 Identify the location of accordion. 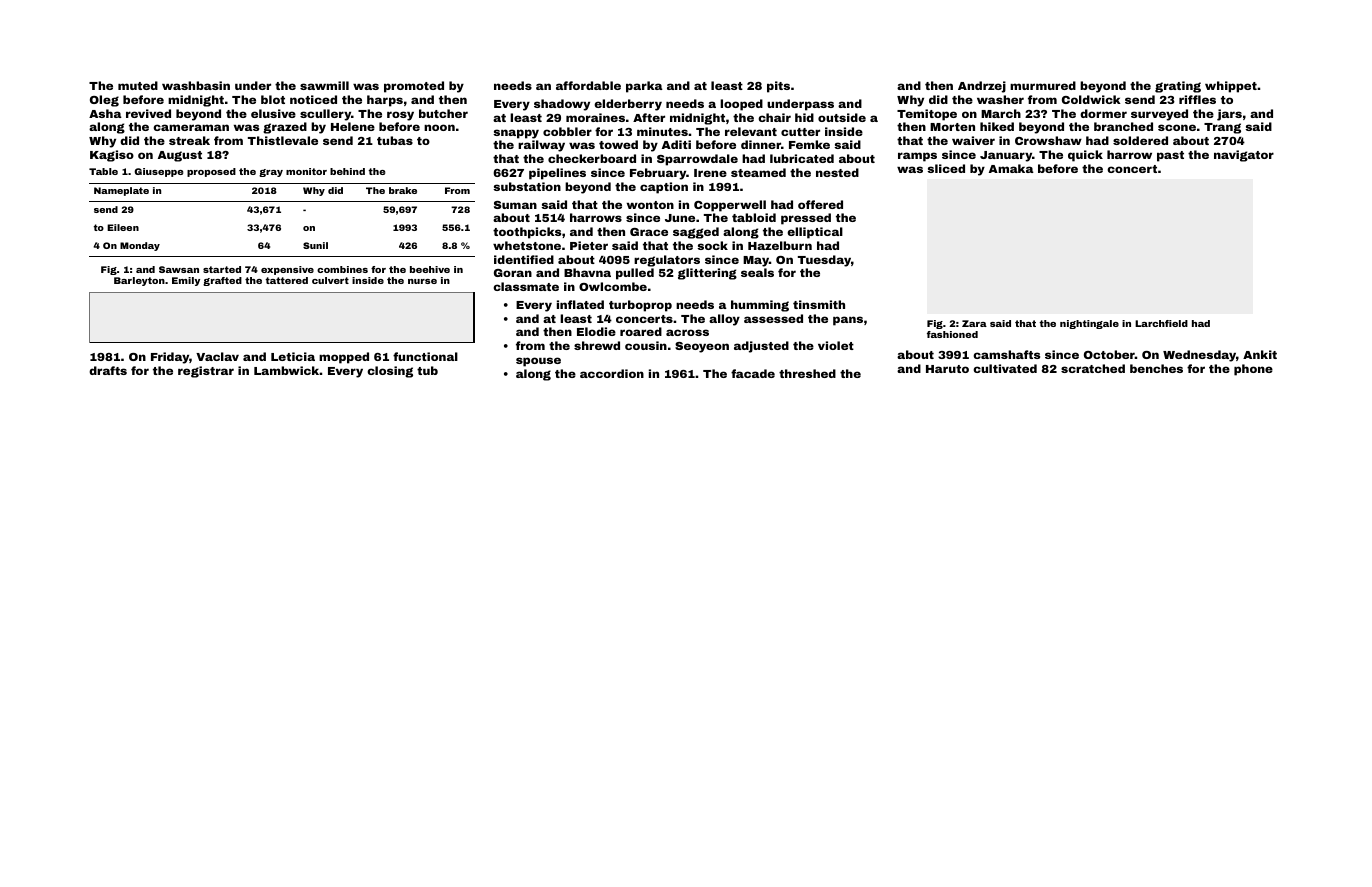
(612, 373).
